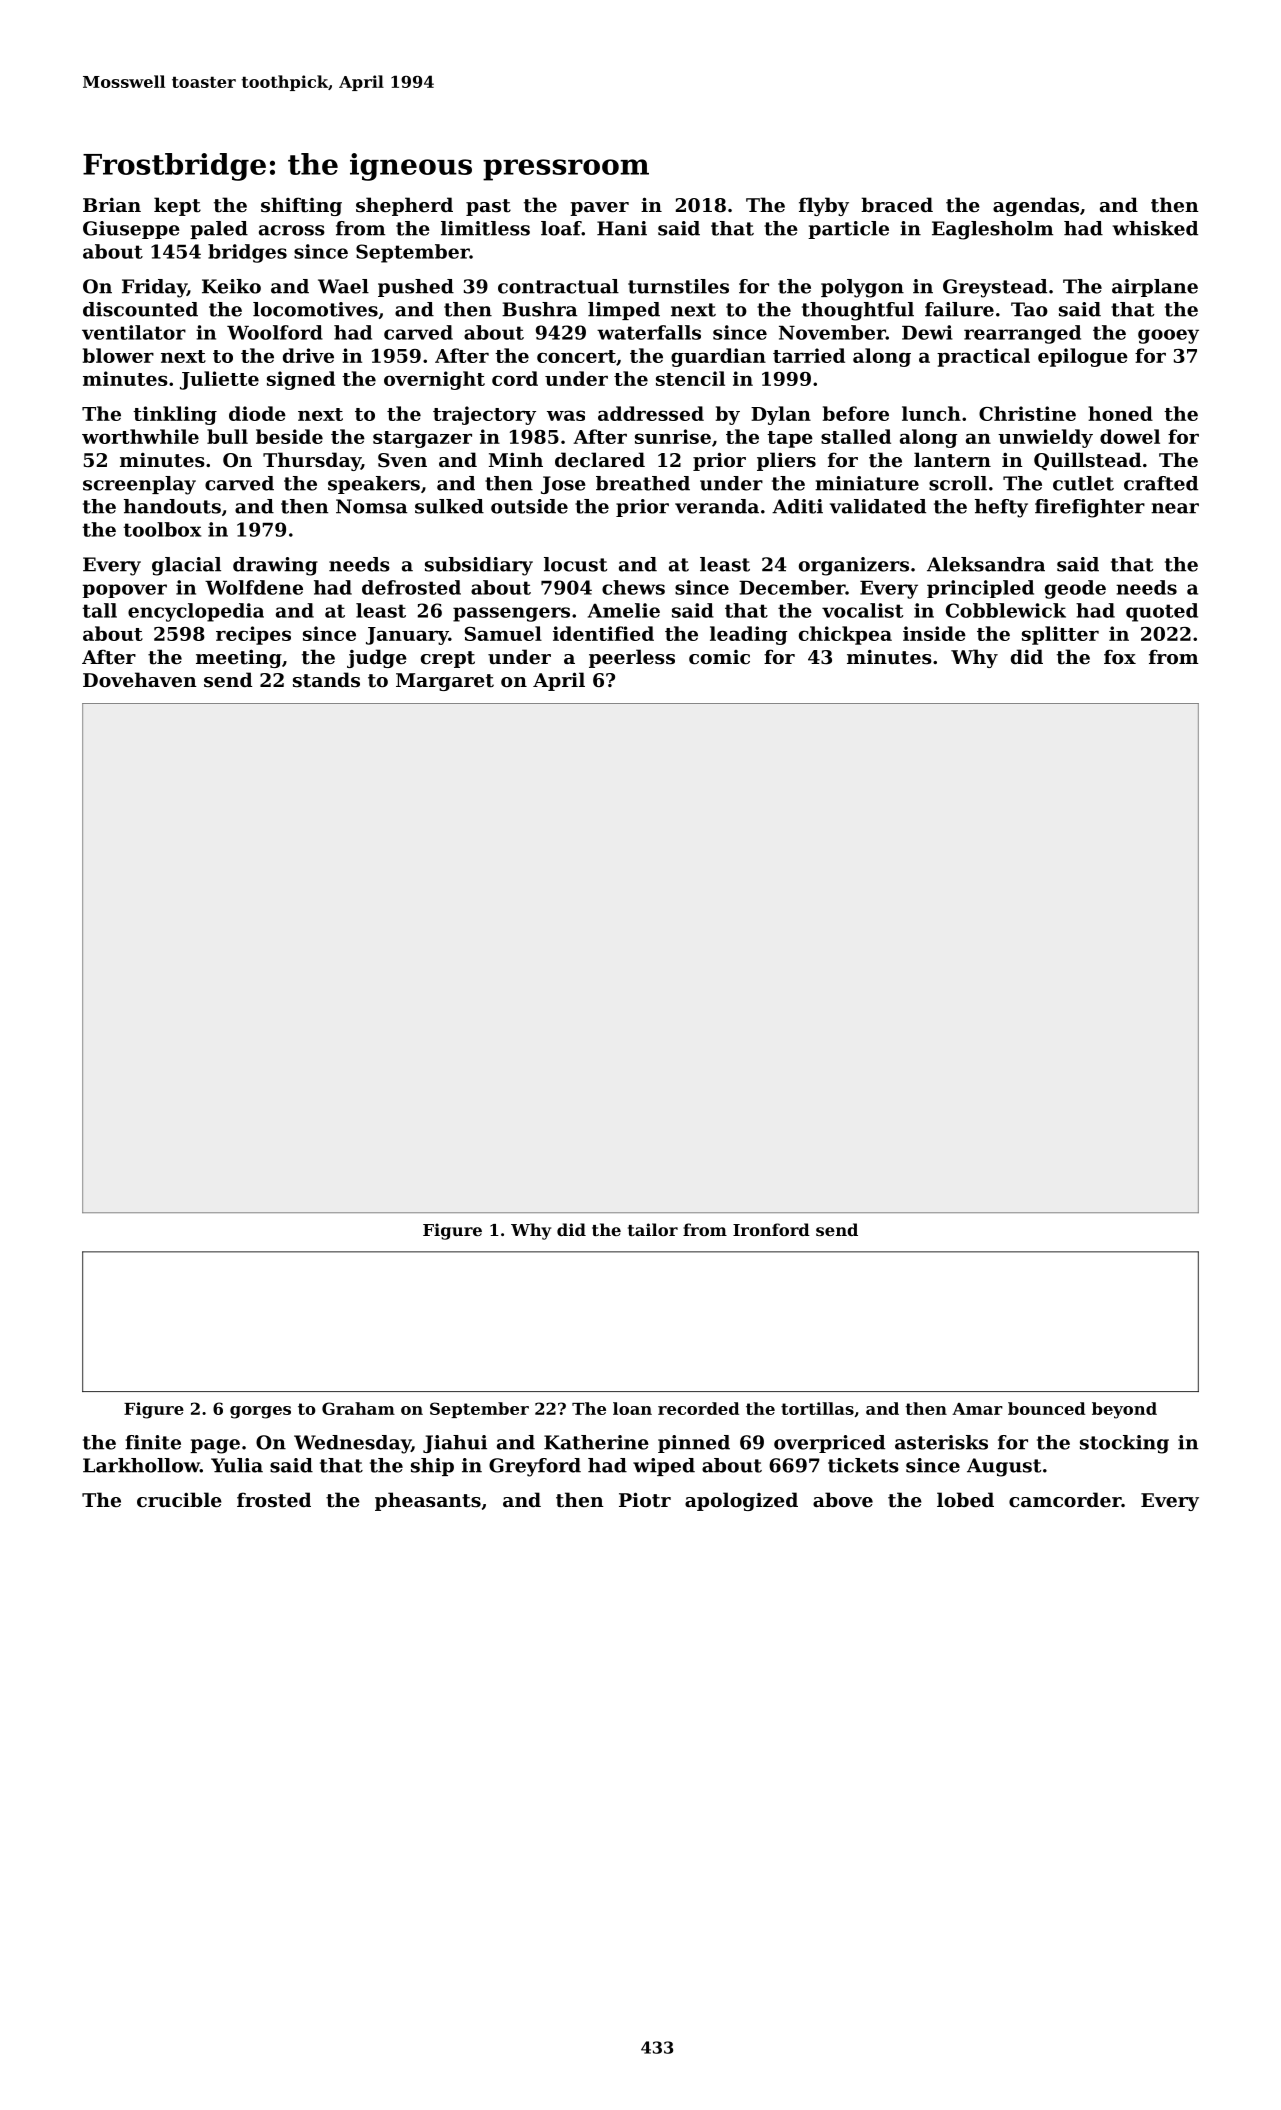 This image has width=1281, height=2110. Describe the element at coordinates (771, 1229) in the image. I see `Ironford` at that location.
